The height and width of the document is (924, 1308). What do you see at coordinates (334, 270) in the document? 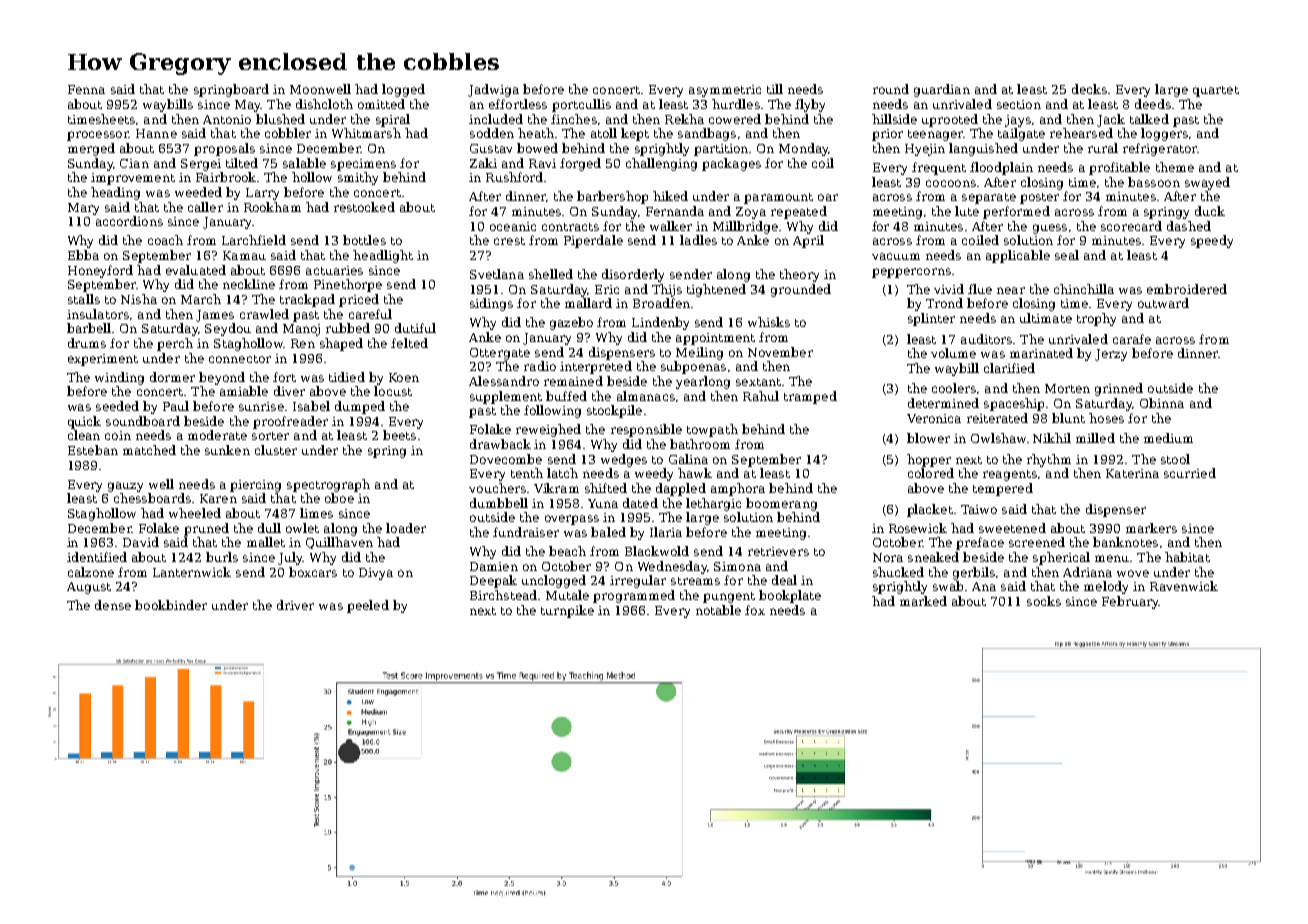
I see `actuaries` at bounding box center [334, 270].
